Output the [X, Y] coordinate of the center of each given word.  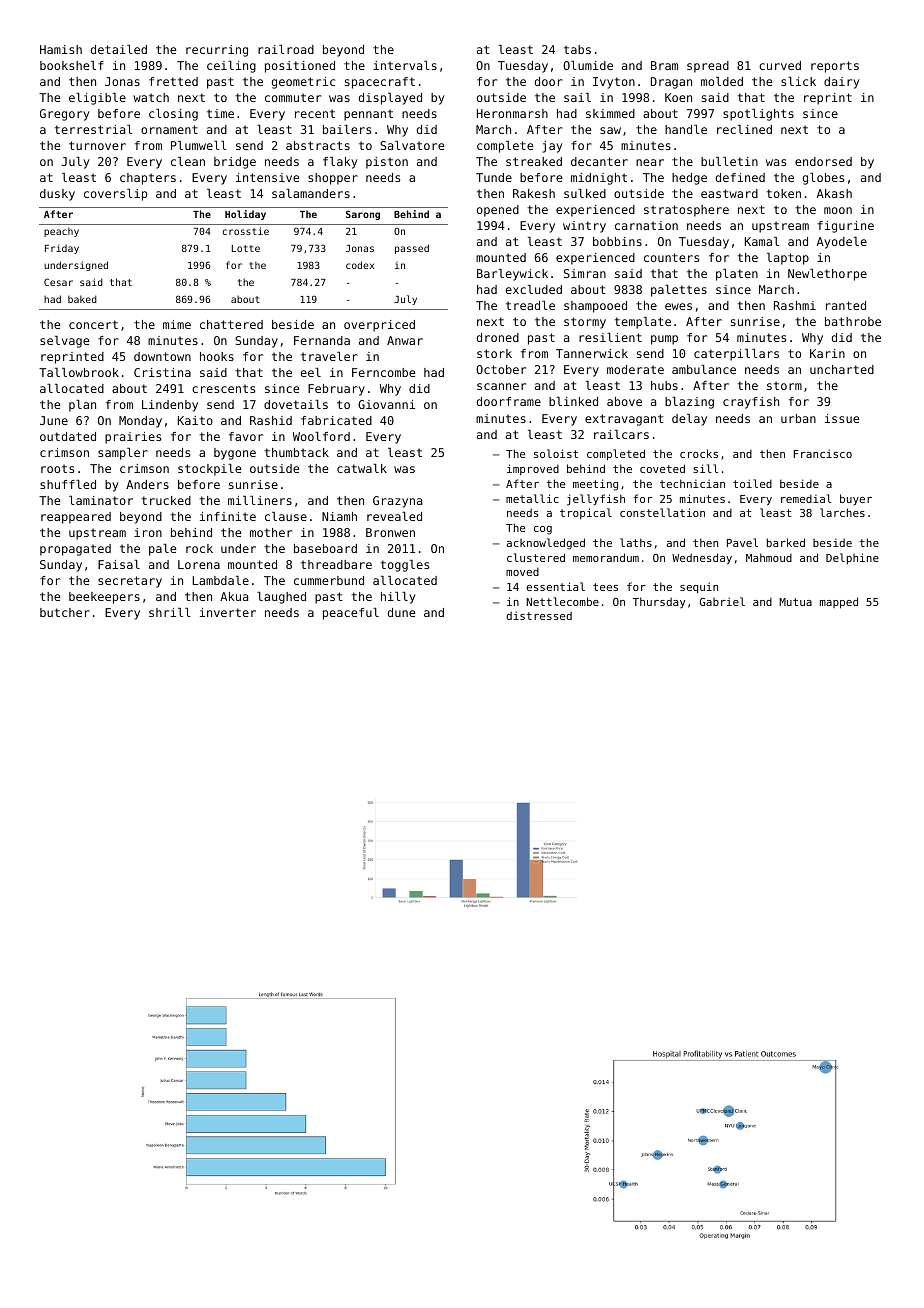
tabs [577, 49]
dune [402, 612]
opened [498, 211]
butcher [65, 612]
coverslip [115, 195]
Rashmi [795, 305]
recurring [217, 51]
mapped [839, 603]
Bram [664, 65]
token [783, 193]
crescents [223, 388]
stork [494, 353]
